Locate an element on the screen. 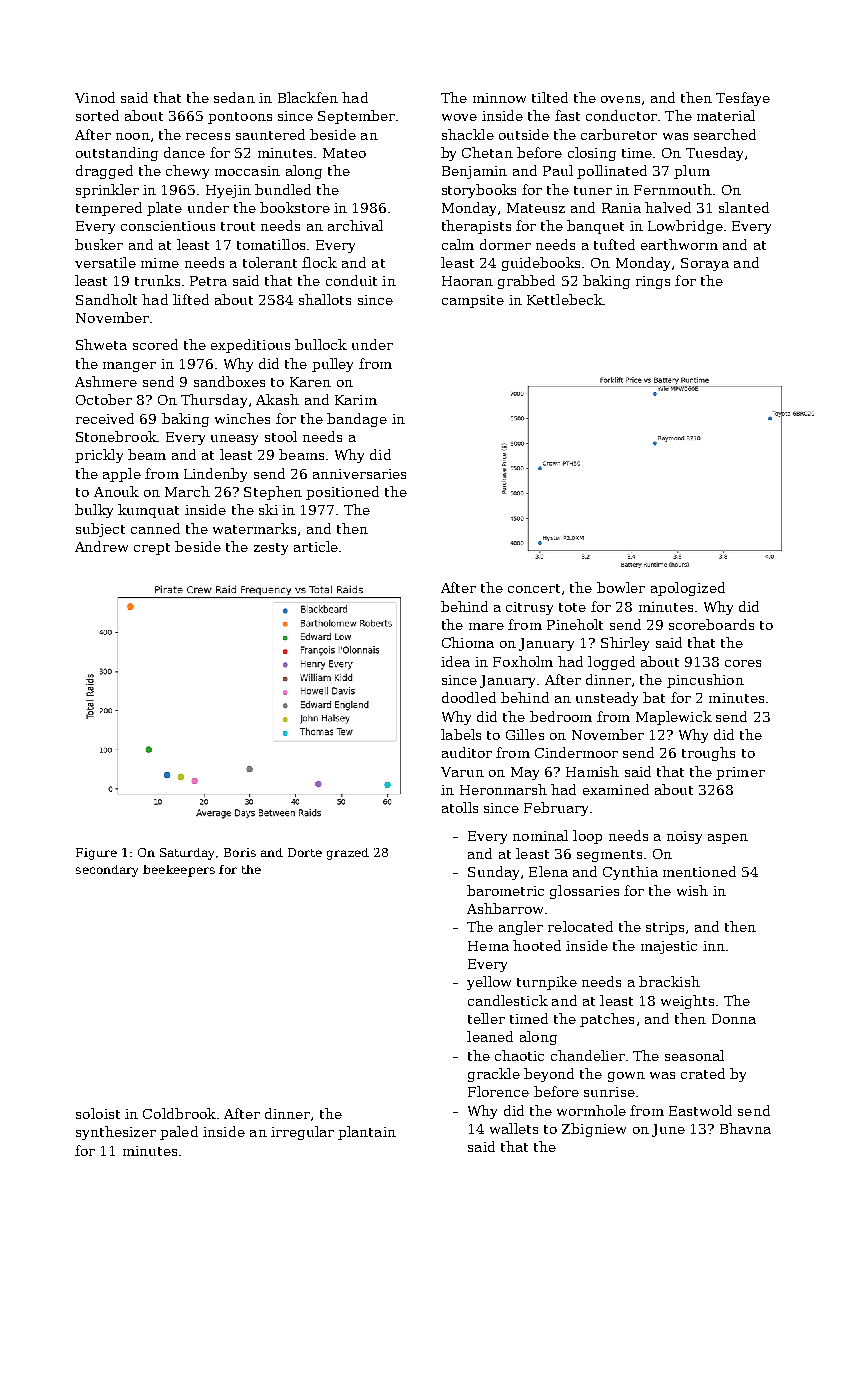 Image resolution: width=849 pixels, height=1400 pixels. beekeepers is located at coordinates (179, 871).
